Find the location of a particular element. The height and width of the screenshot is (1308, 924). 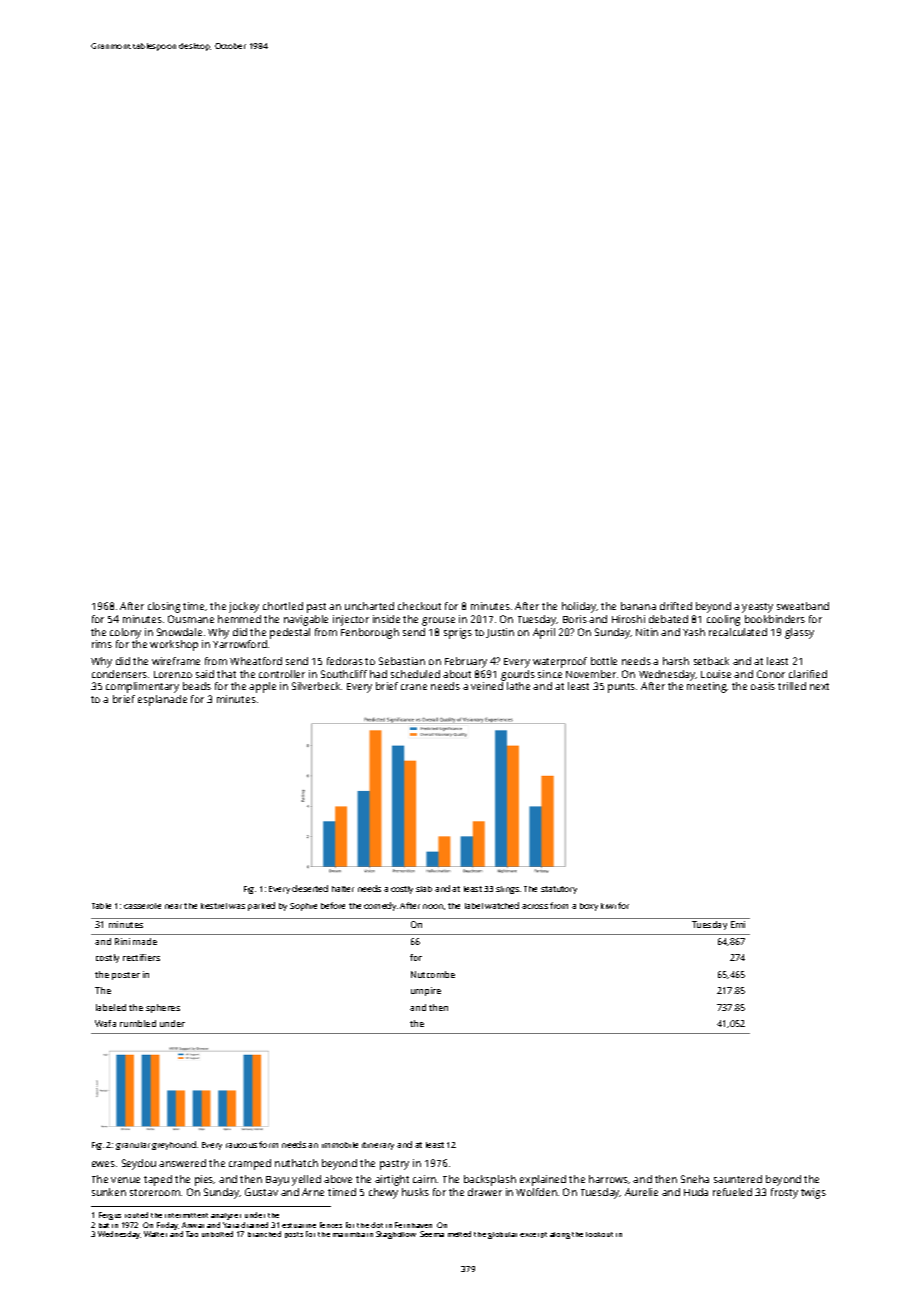

closing is located at coordinates (164, 607).
